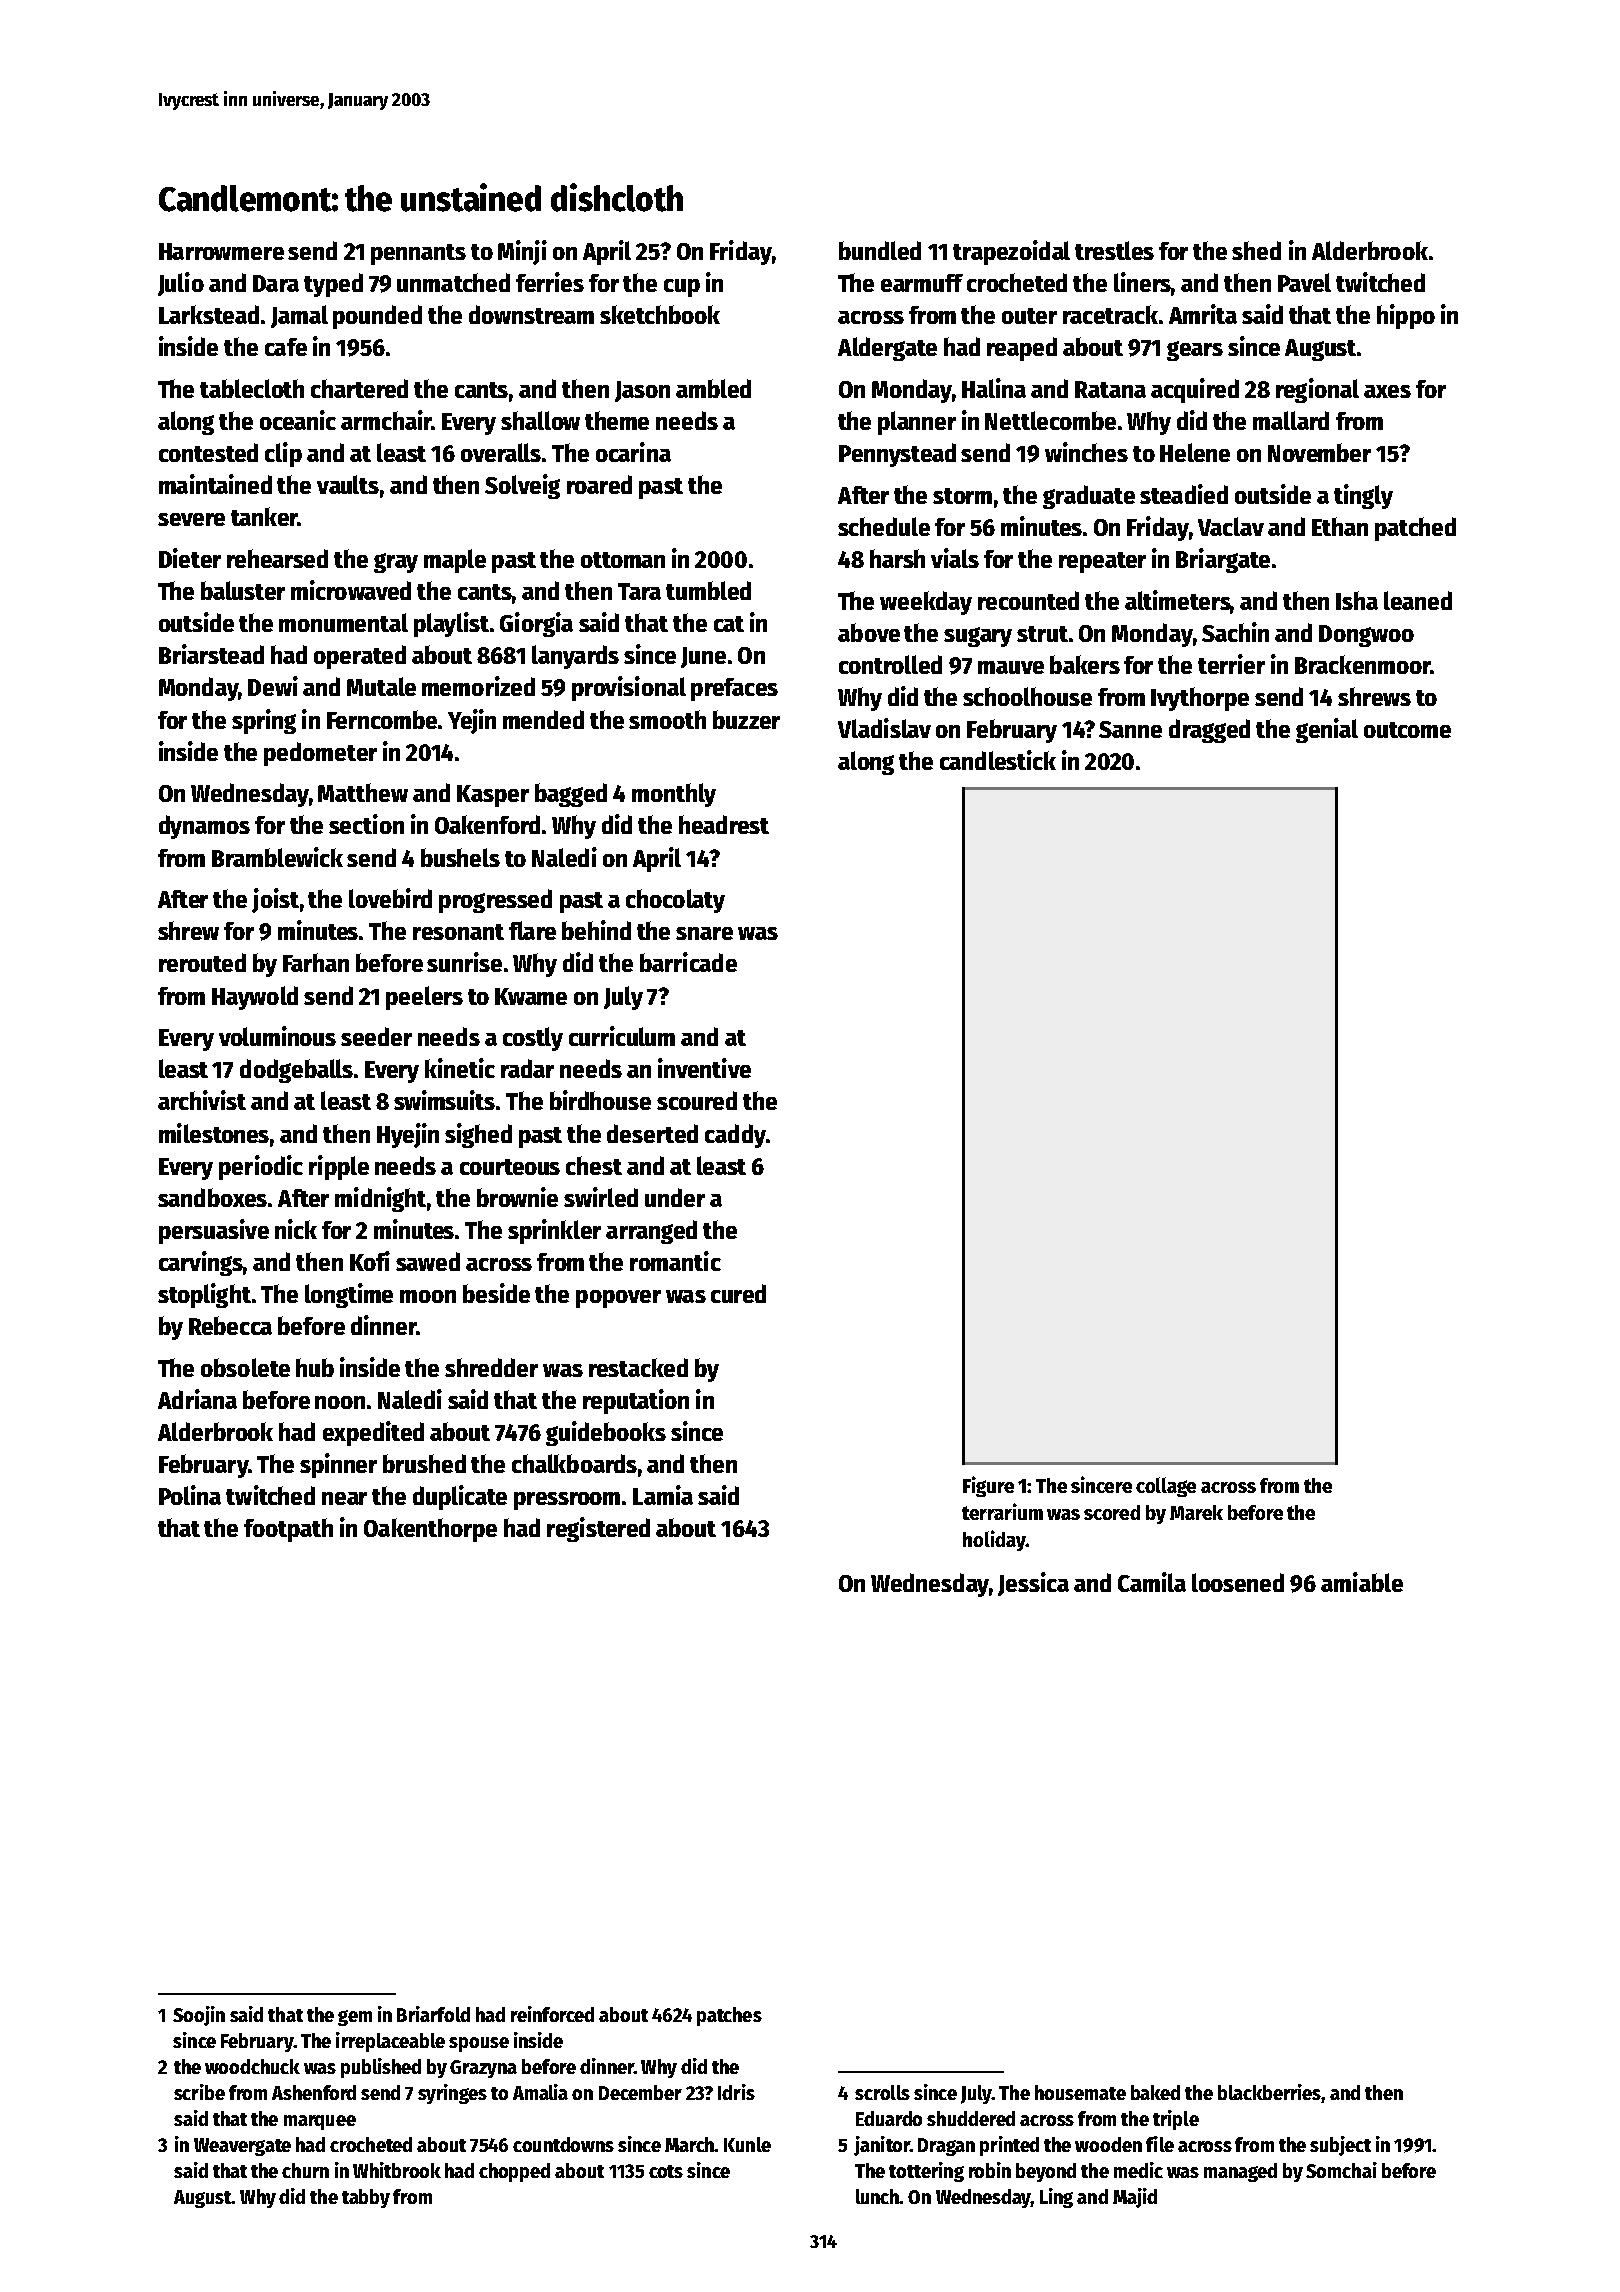 The image size is (1620, 2292). What do you see at coordinates (366, 2198) in the image?
I see `tabby` at bounding box center [366, 2198].
